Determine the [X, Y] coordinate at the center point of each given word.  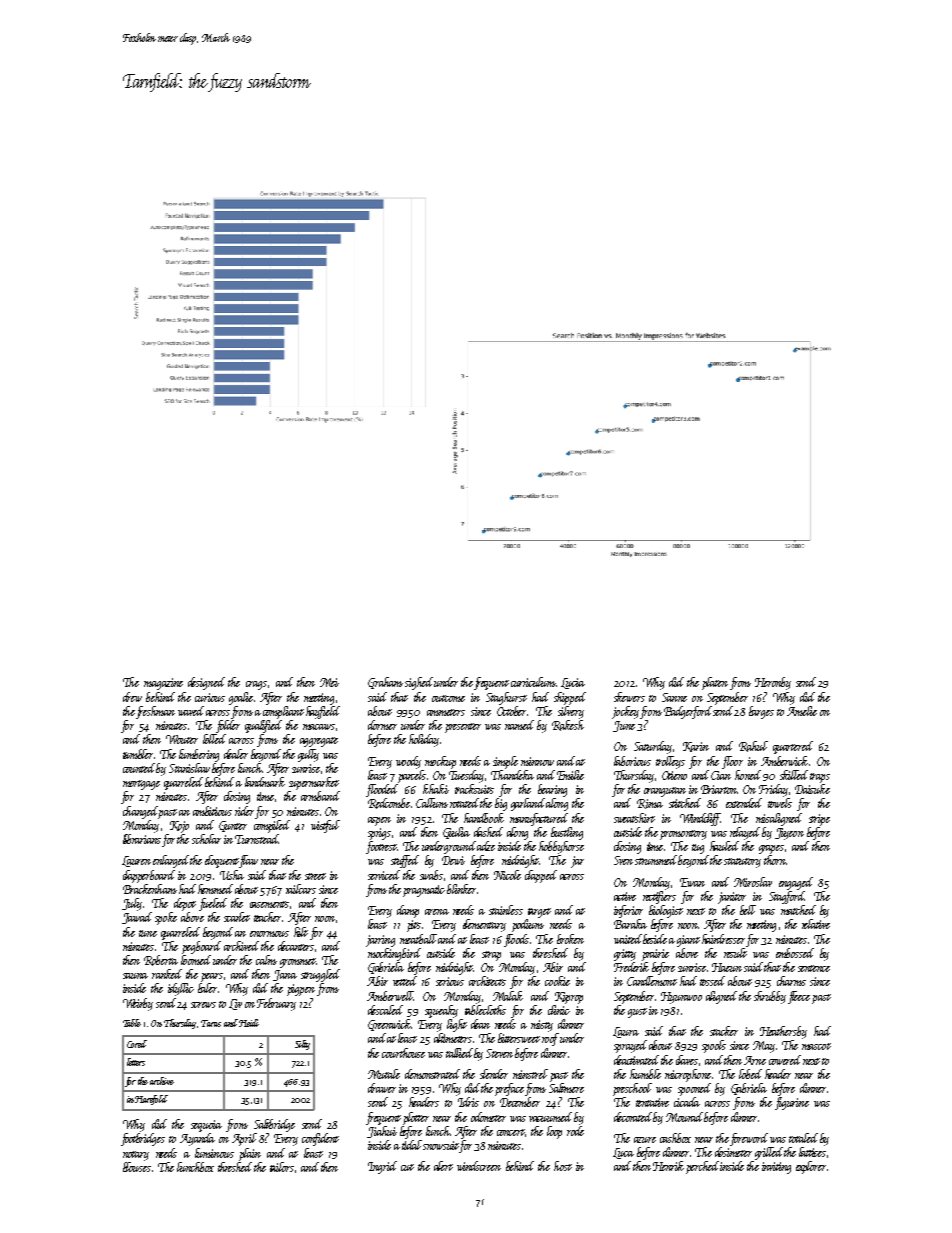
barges [761, 712]
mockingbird [394, 954]
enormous [269, 934]
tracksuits [474, 789]
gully [308, 755]
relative [816, 924]
